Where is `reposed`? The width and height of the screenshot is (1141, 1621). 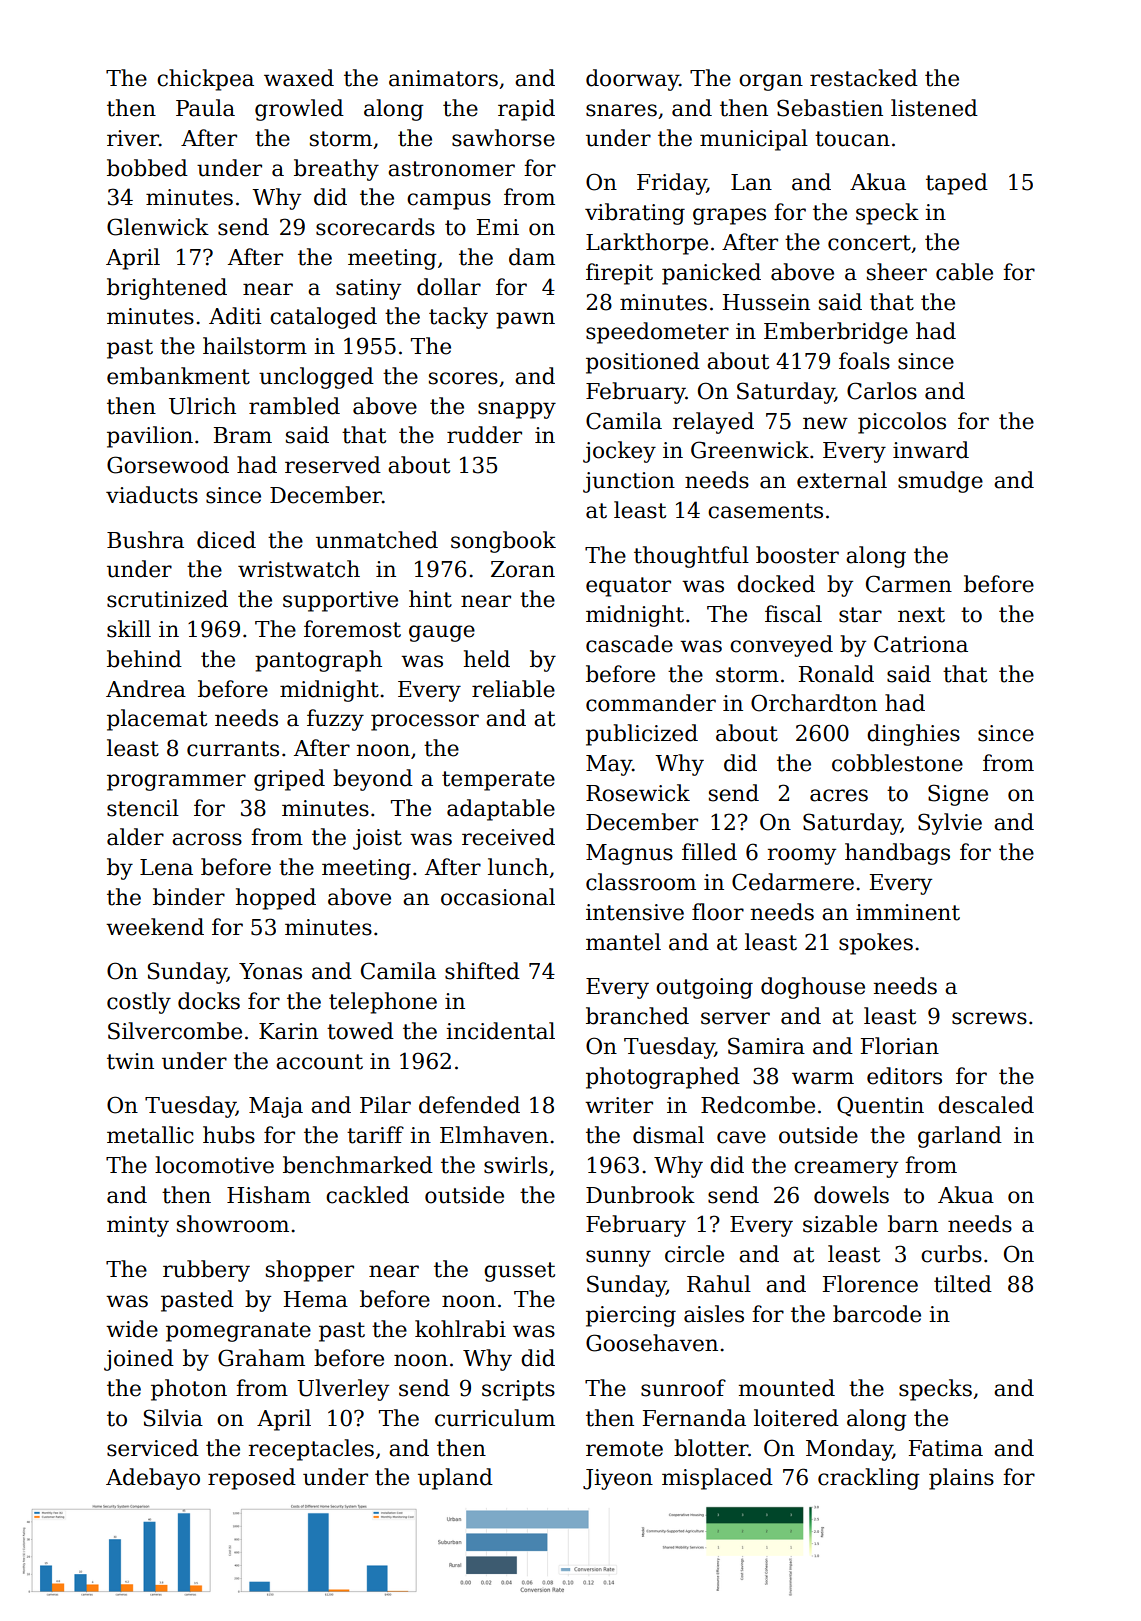 reposed is located at coordinates (252, 1479).
